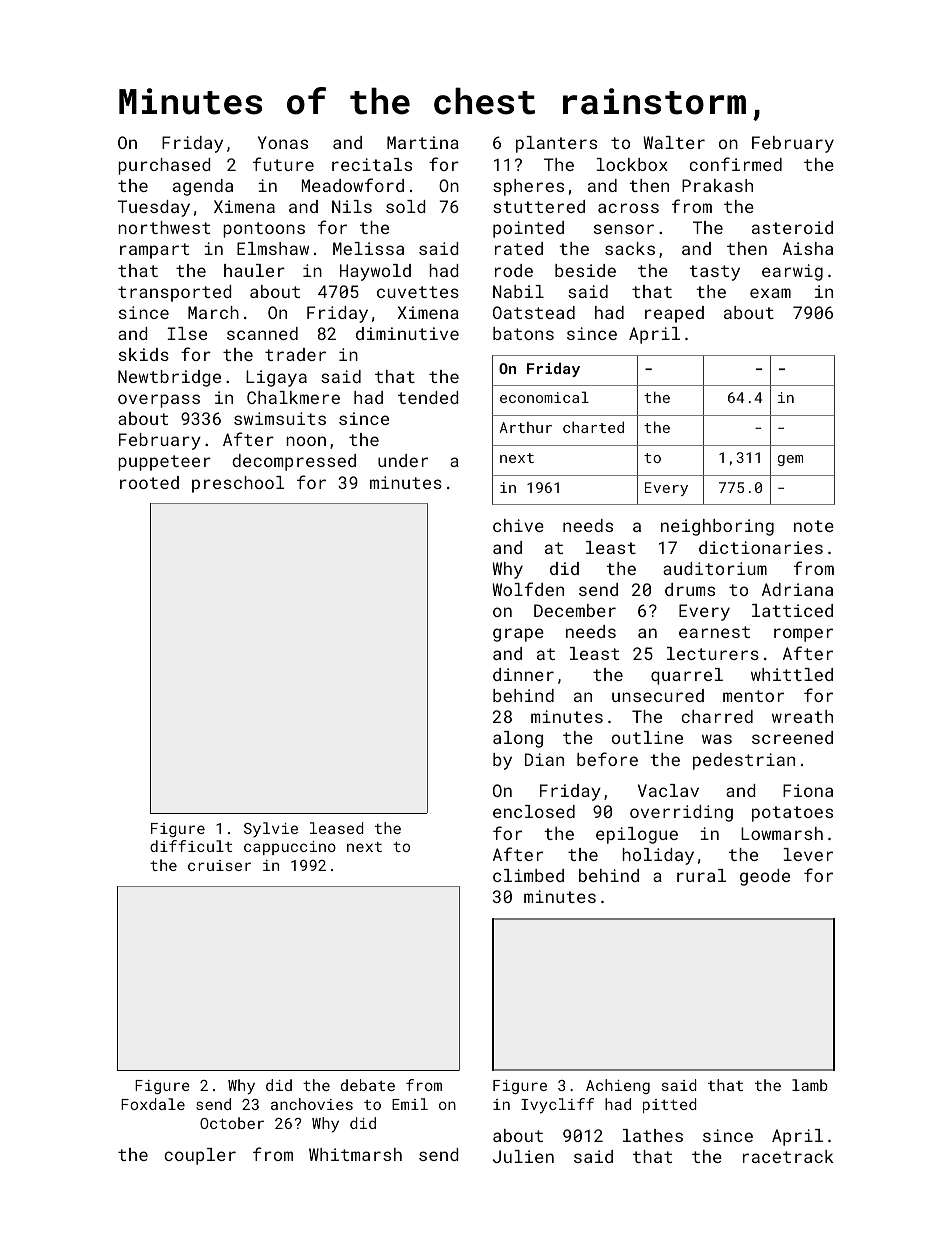 This document has width=952, height=1233. What do you see at coordinates (735, 164) in the document?
I see `confirmed` at bounding box center [735, 164].
